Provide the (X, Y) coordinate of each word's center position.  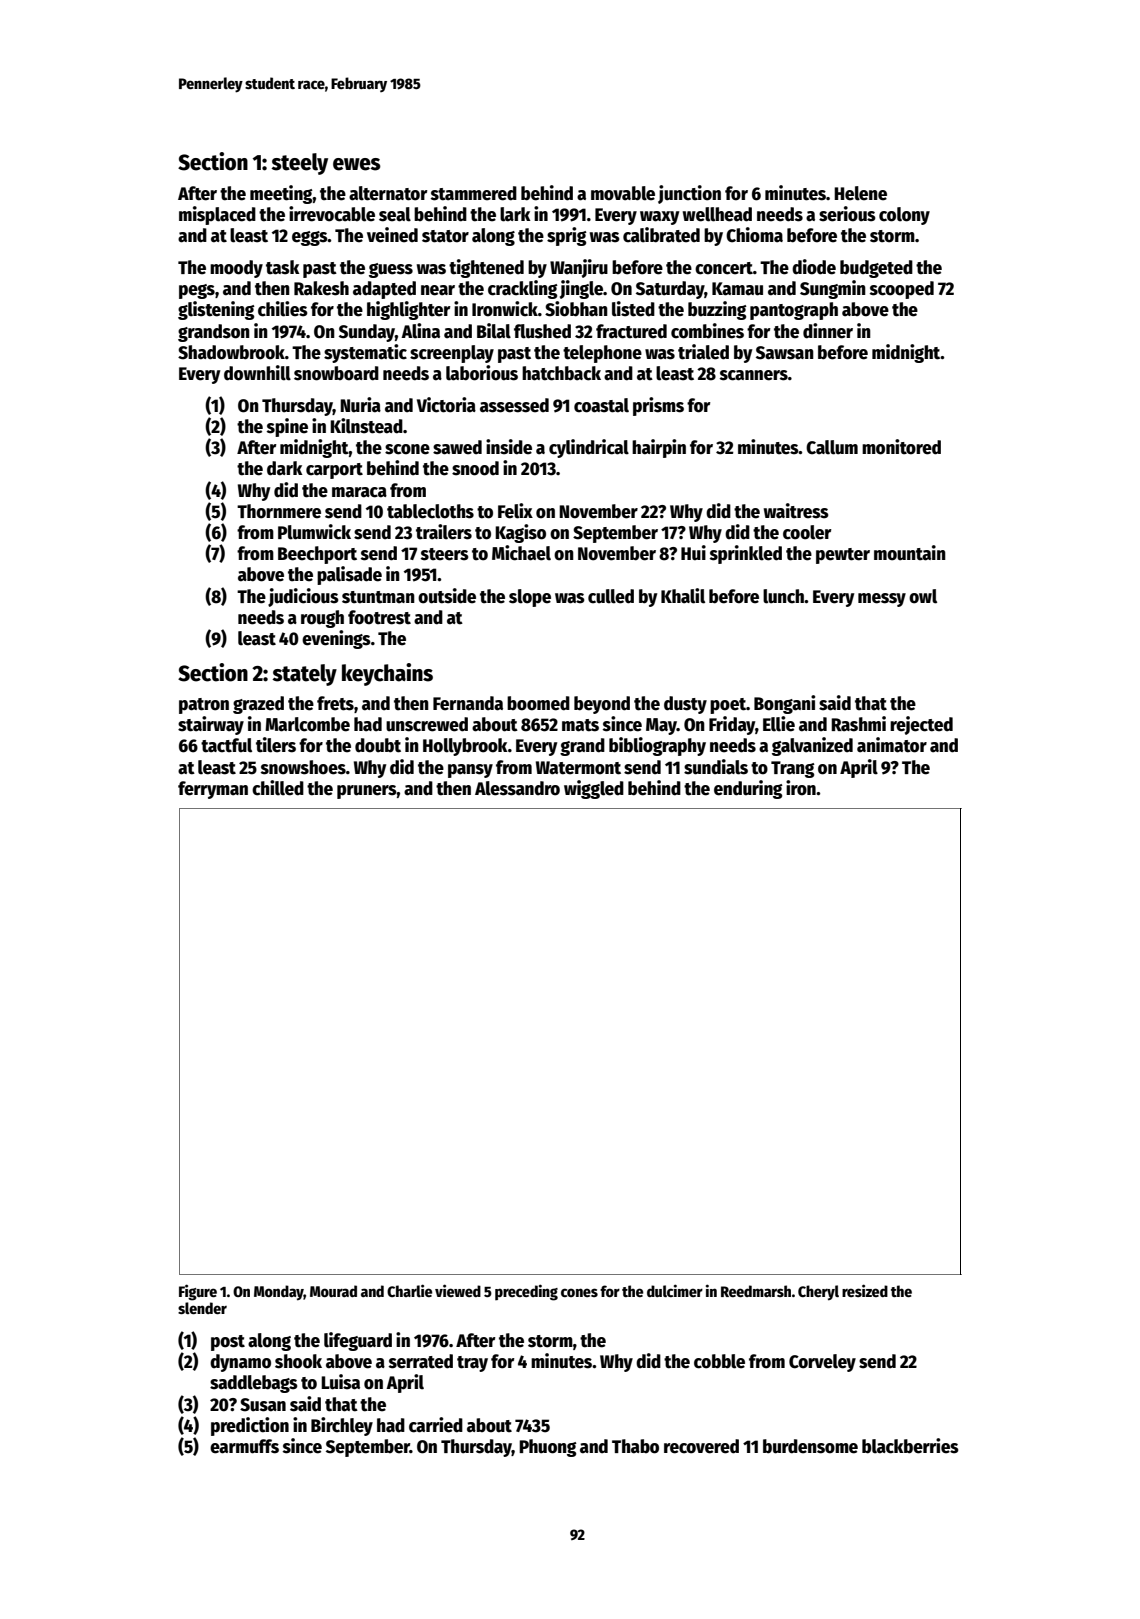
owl (923, 596)
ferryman (213, 790)
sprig (567, 236)
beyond (602, 705)
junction (689, 194)
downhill (257, 373)
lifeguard (358, 1341)
